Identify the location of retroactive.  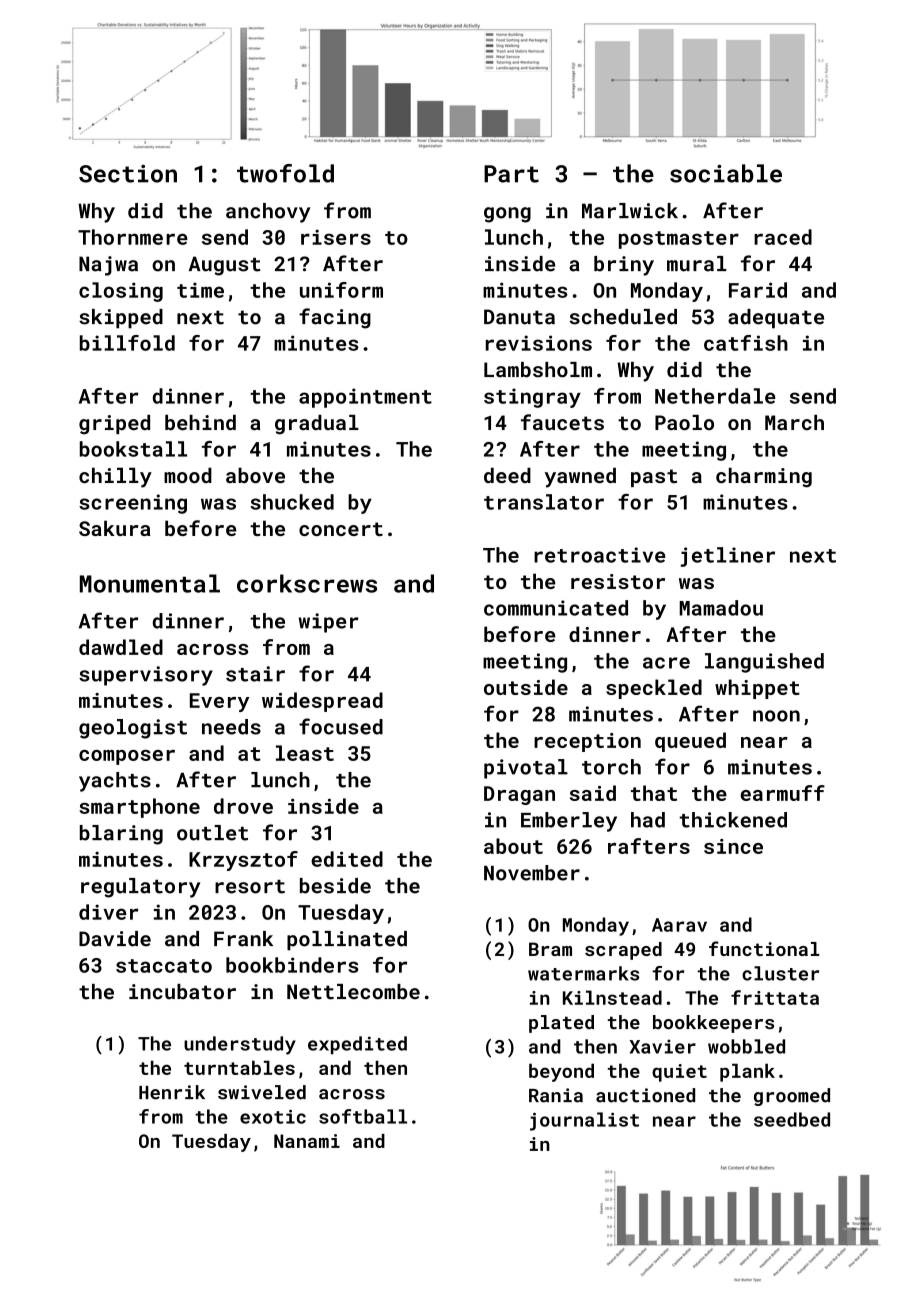
(600, 555).
